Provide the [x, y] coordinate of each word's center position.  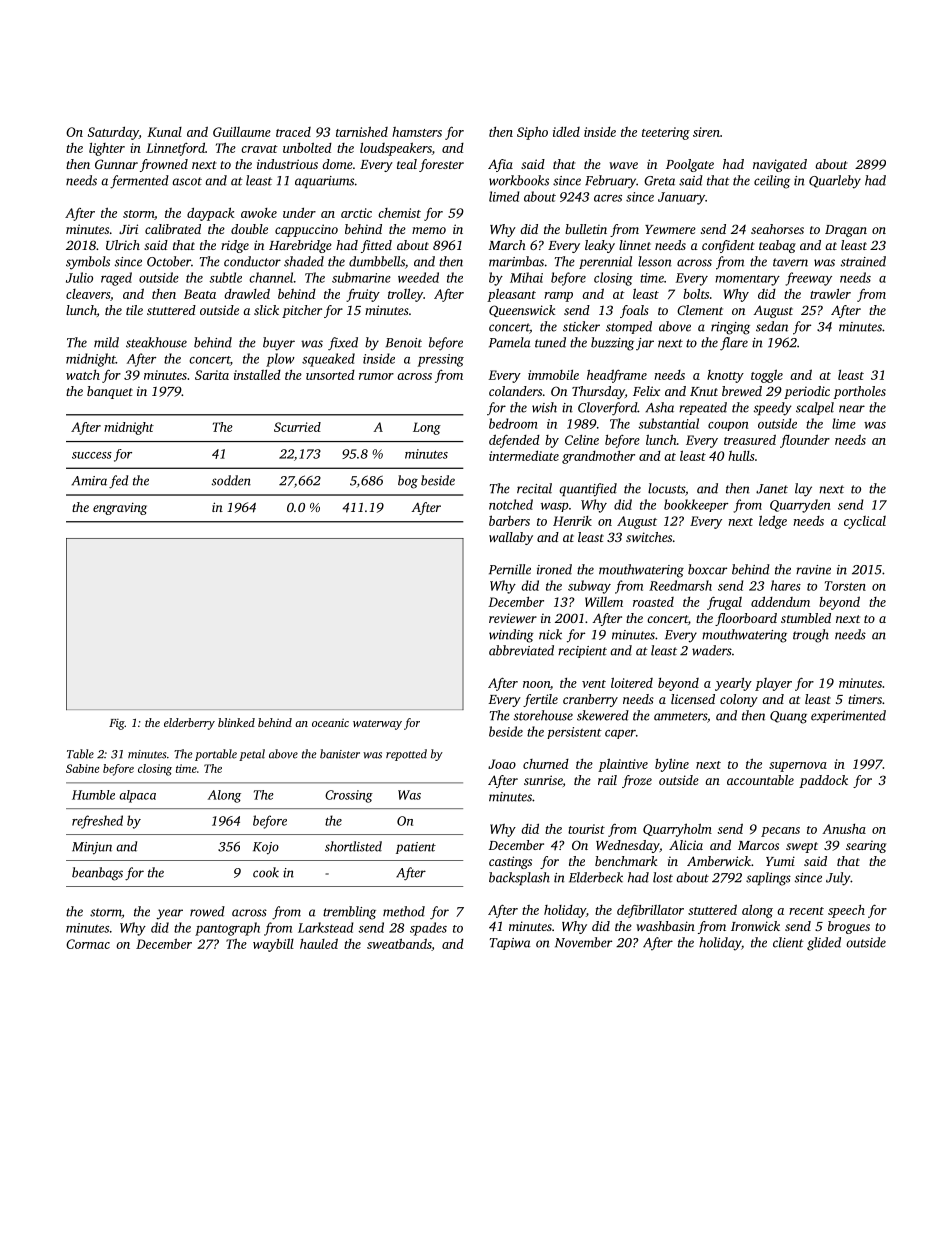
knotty [725, 376]
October [169, 261]
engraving [120, 508]
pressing [440, 360]
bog [408, 482]
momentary [747, 280]
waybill [273, 945]
